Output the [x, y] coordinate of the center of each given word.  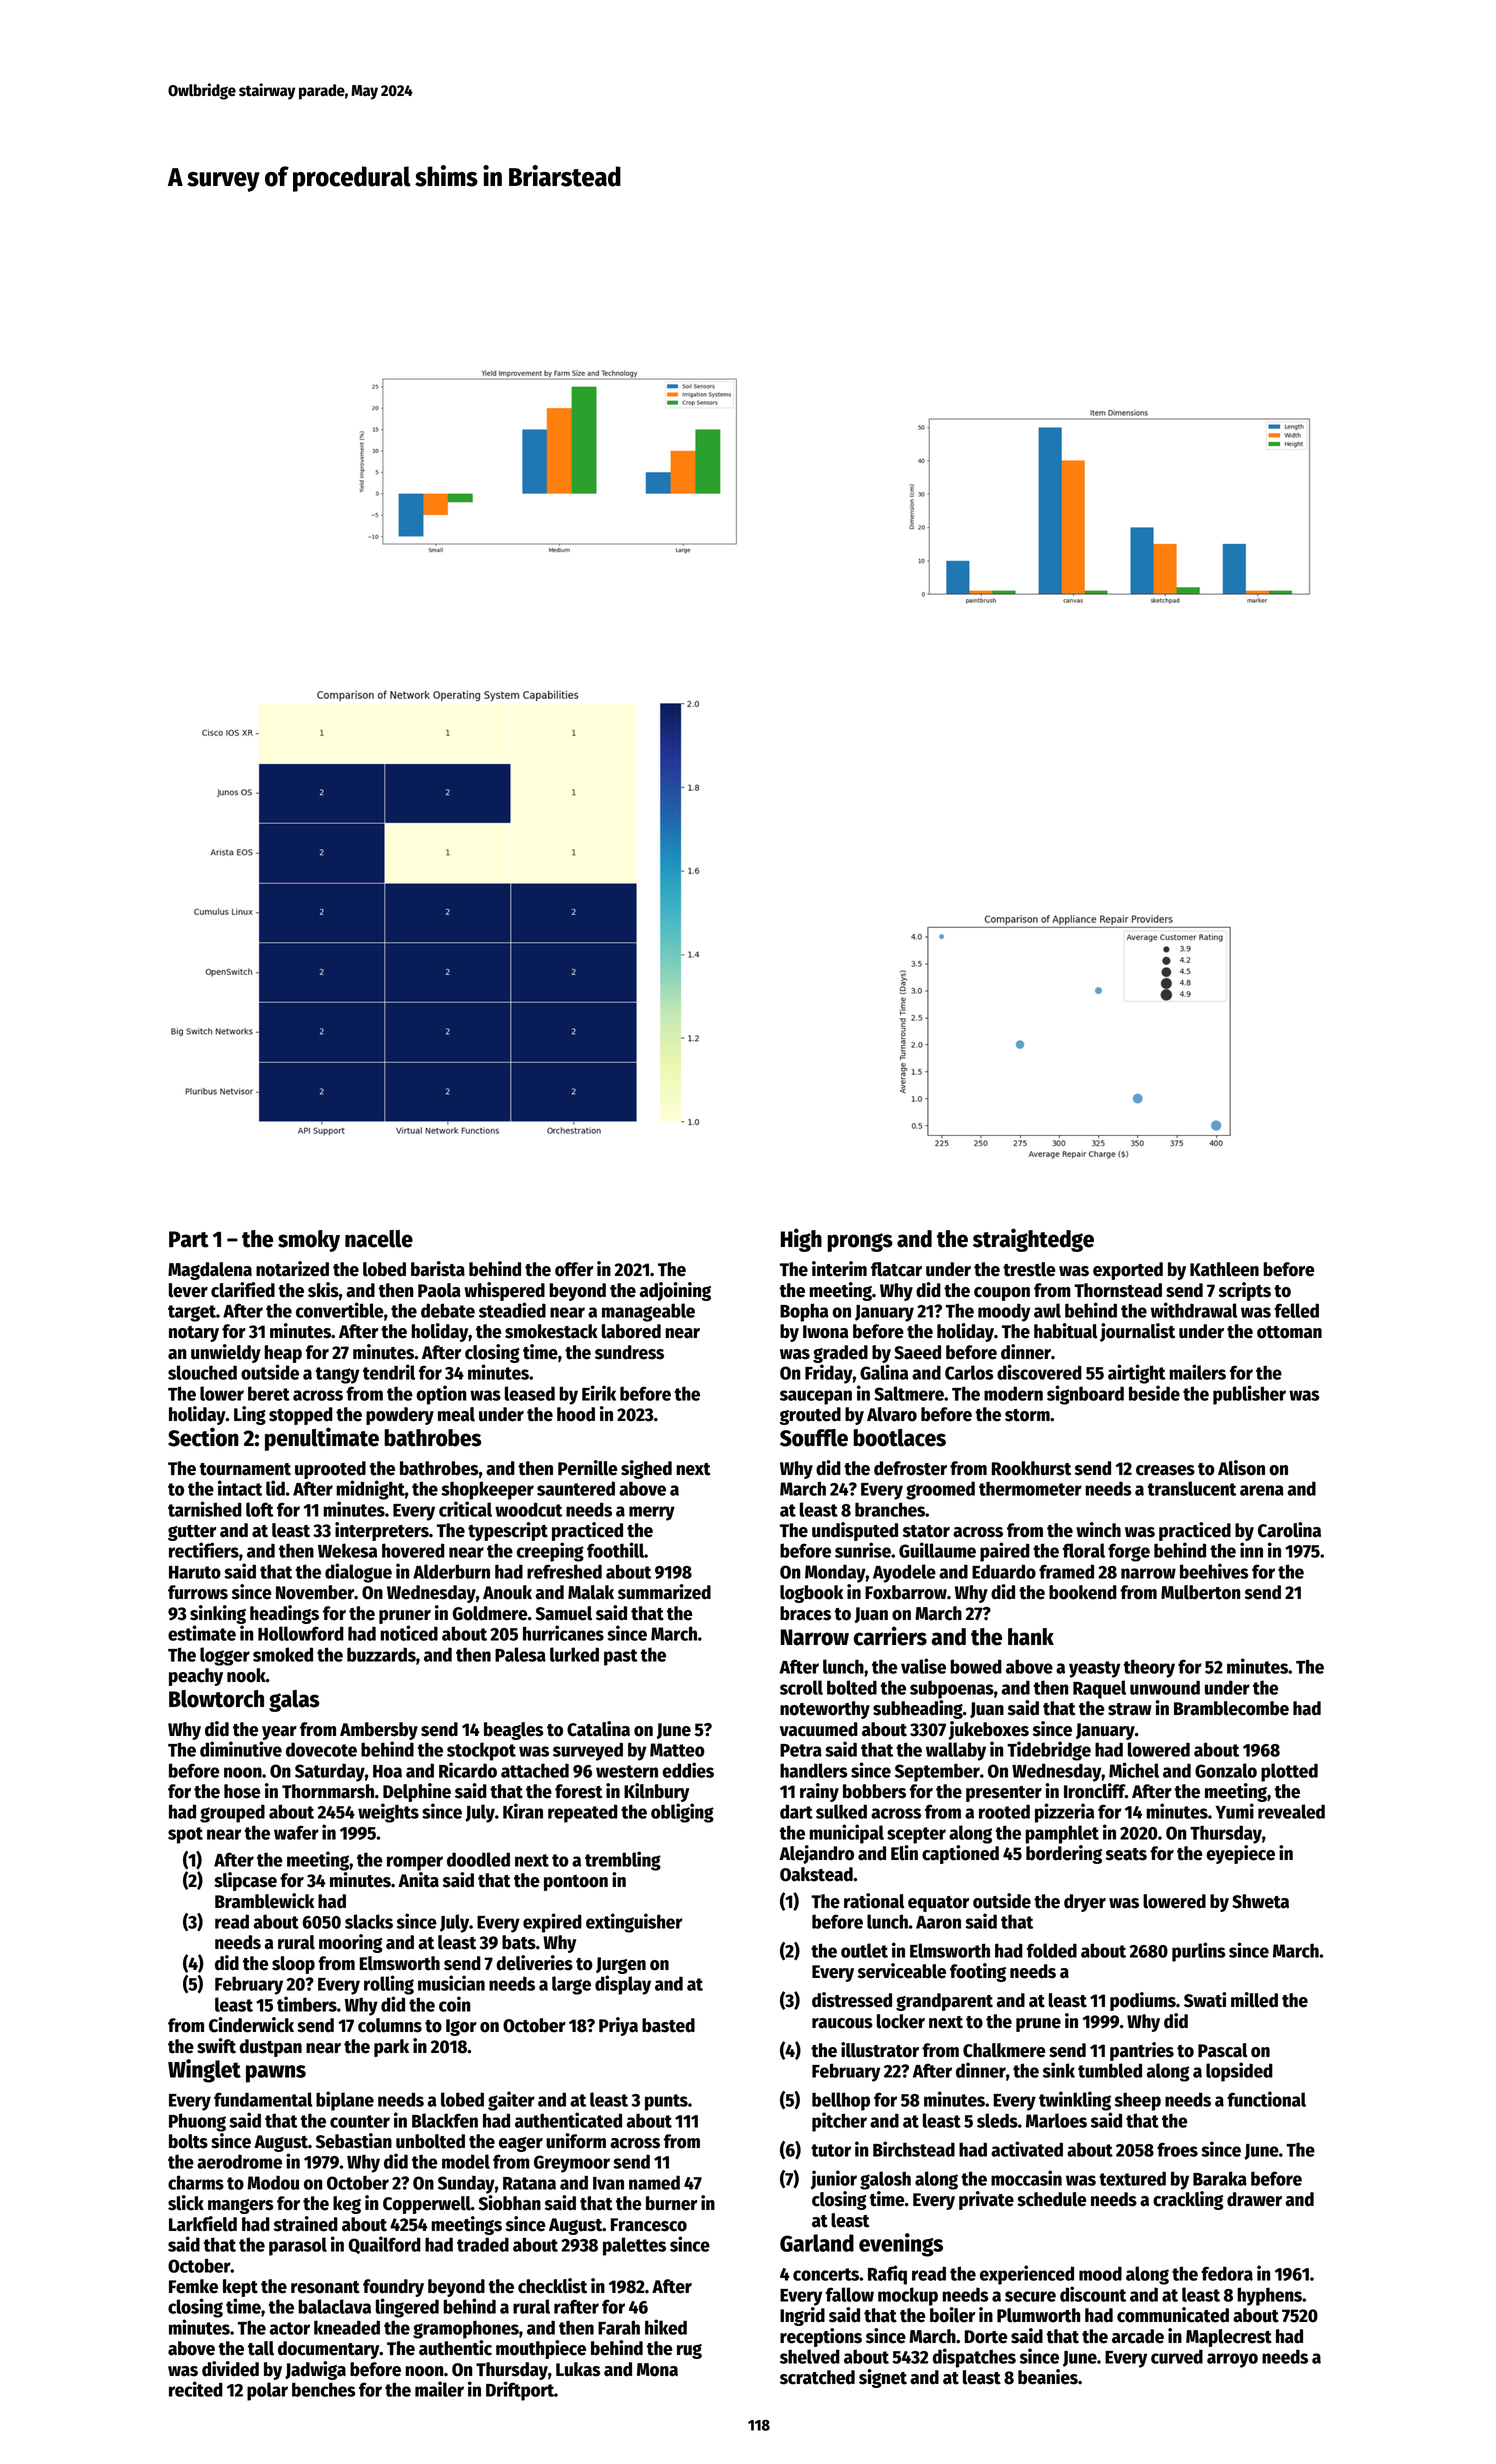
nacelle [379, 1239]
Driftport [520, 2391]
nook [246, 1675]
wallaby [956, 1751]
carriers [890, 1636]
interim [839, 1269]
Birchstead [914, 2149]
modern [1013, 1393]
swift [216, 2046]
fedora [1227, 2273]
